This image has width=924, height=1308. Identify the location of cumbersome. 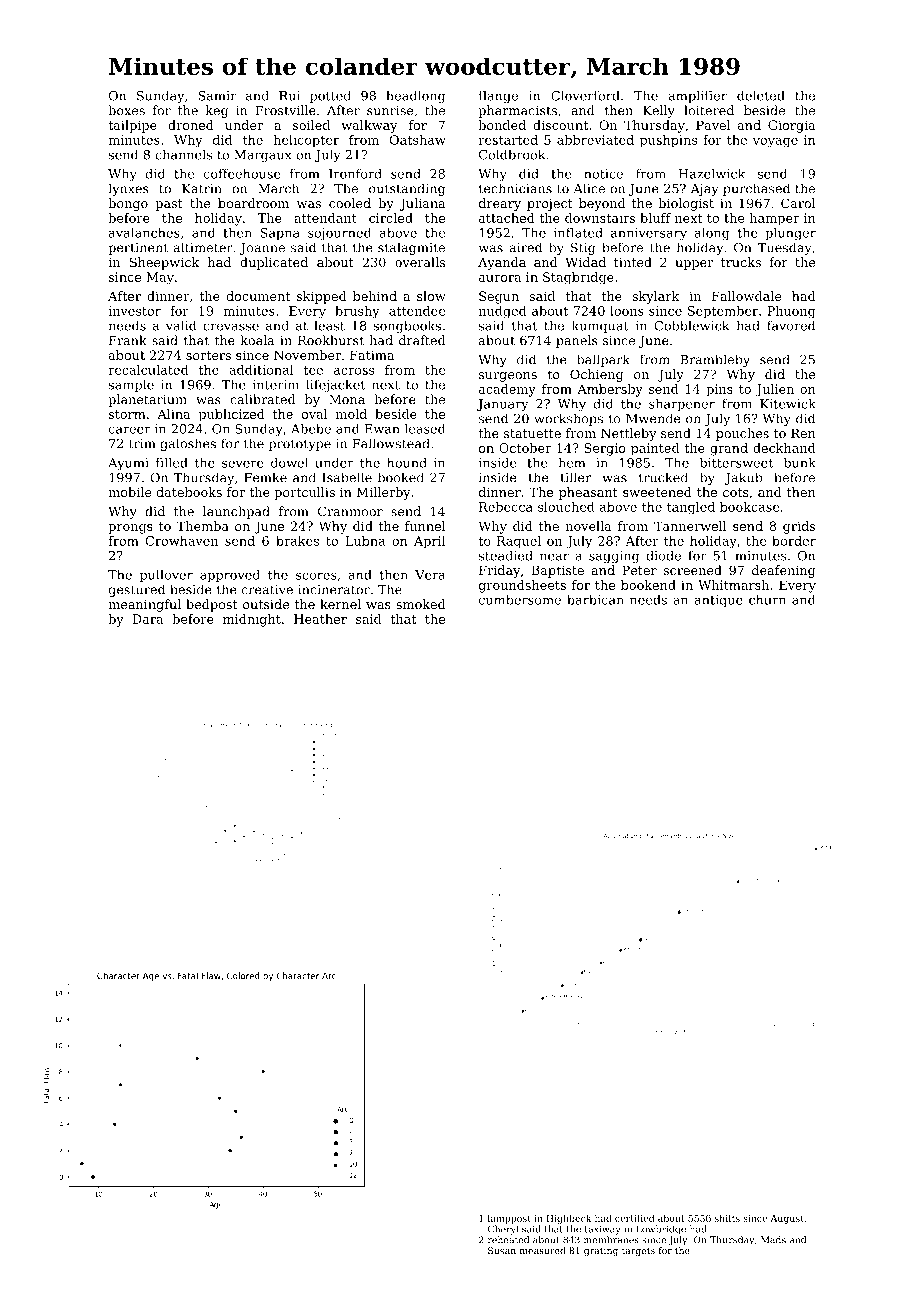
(520, 600).
